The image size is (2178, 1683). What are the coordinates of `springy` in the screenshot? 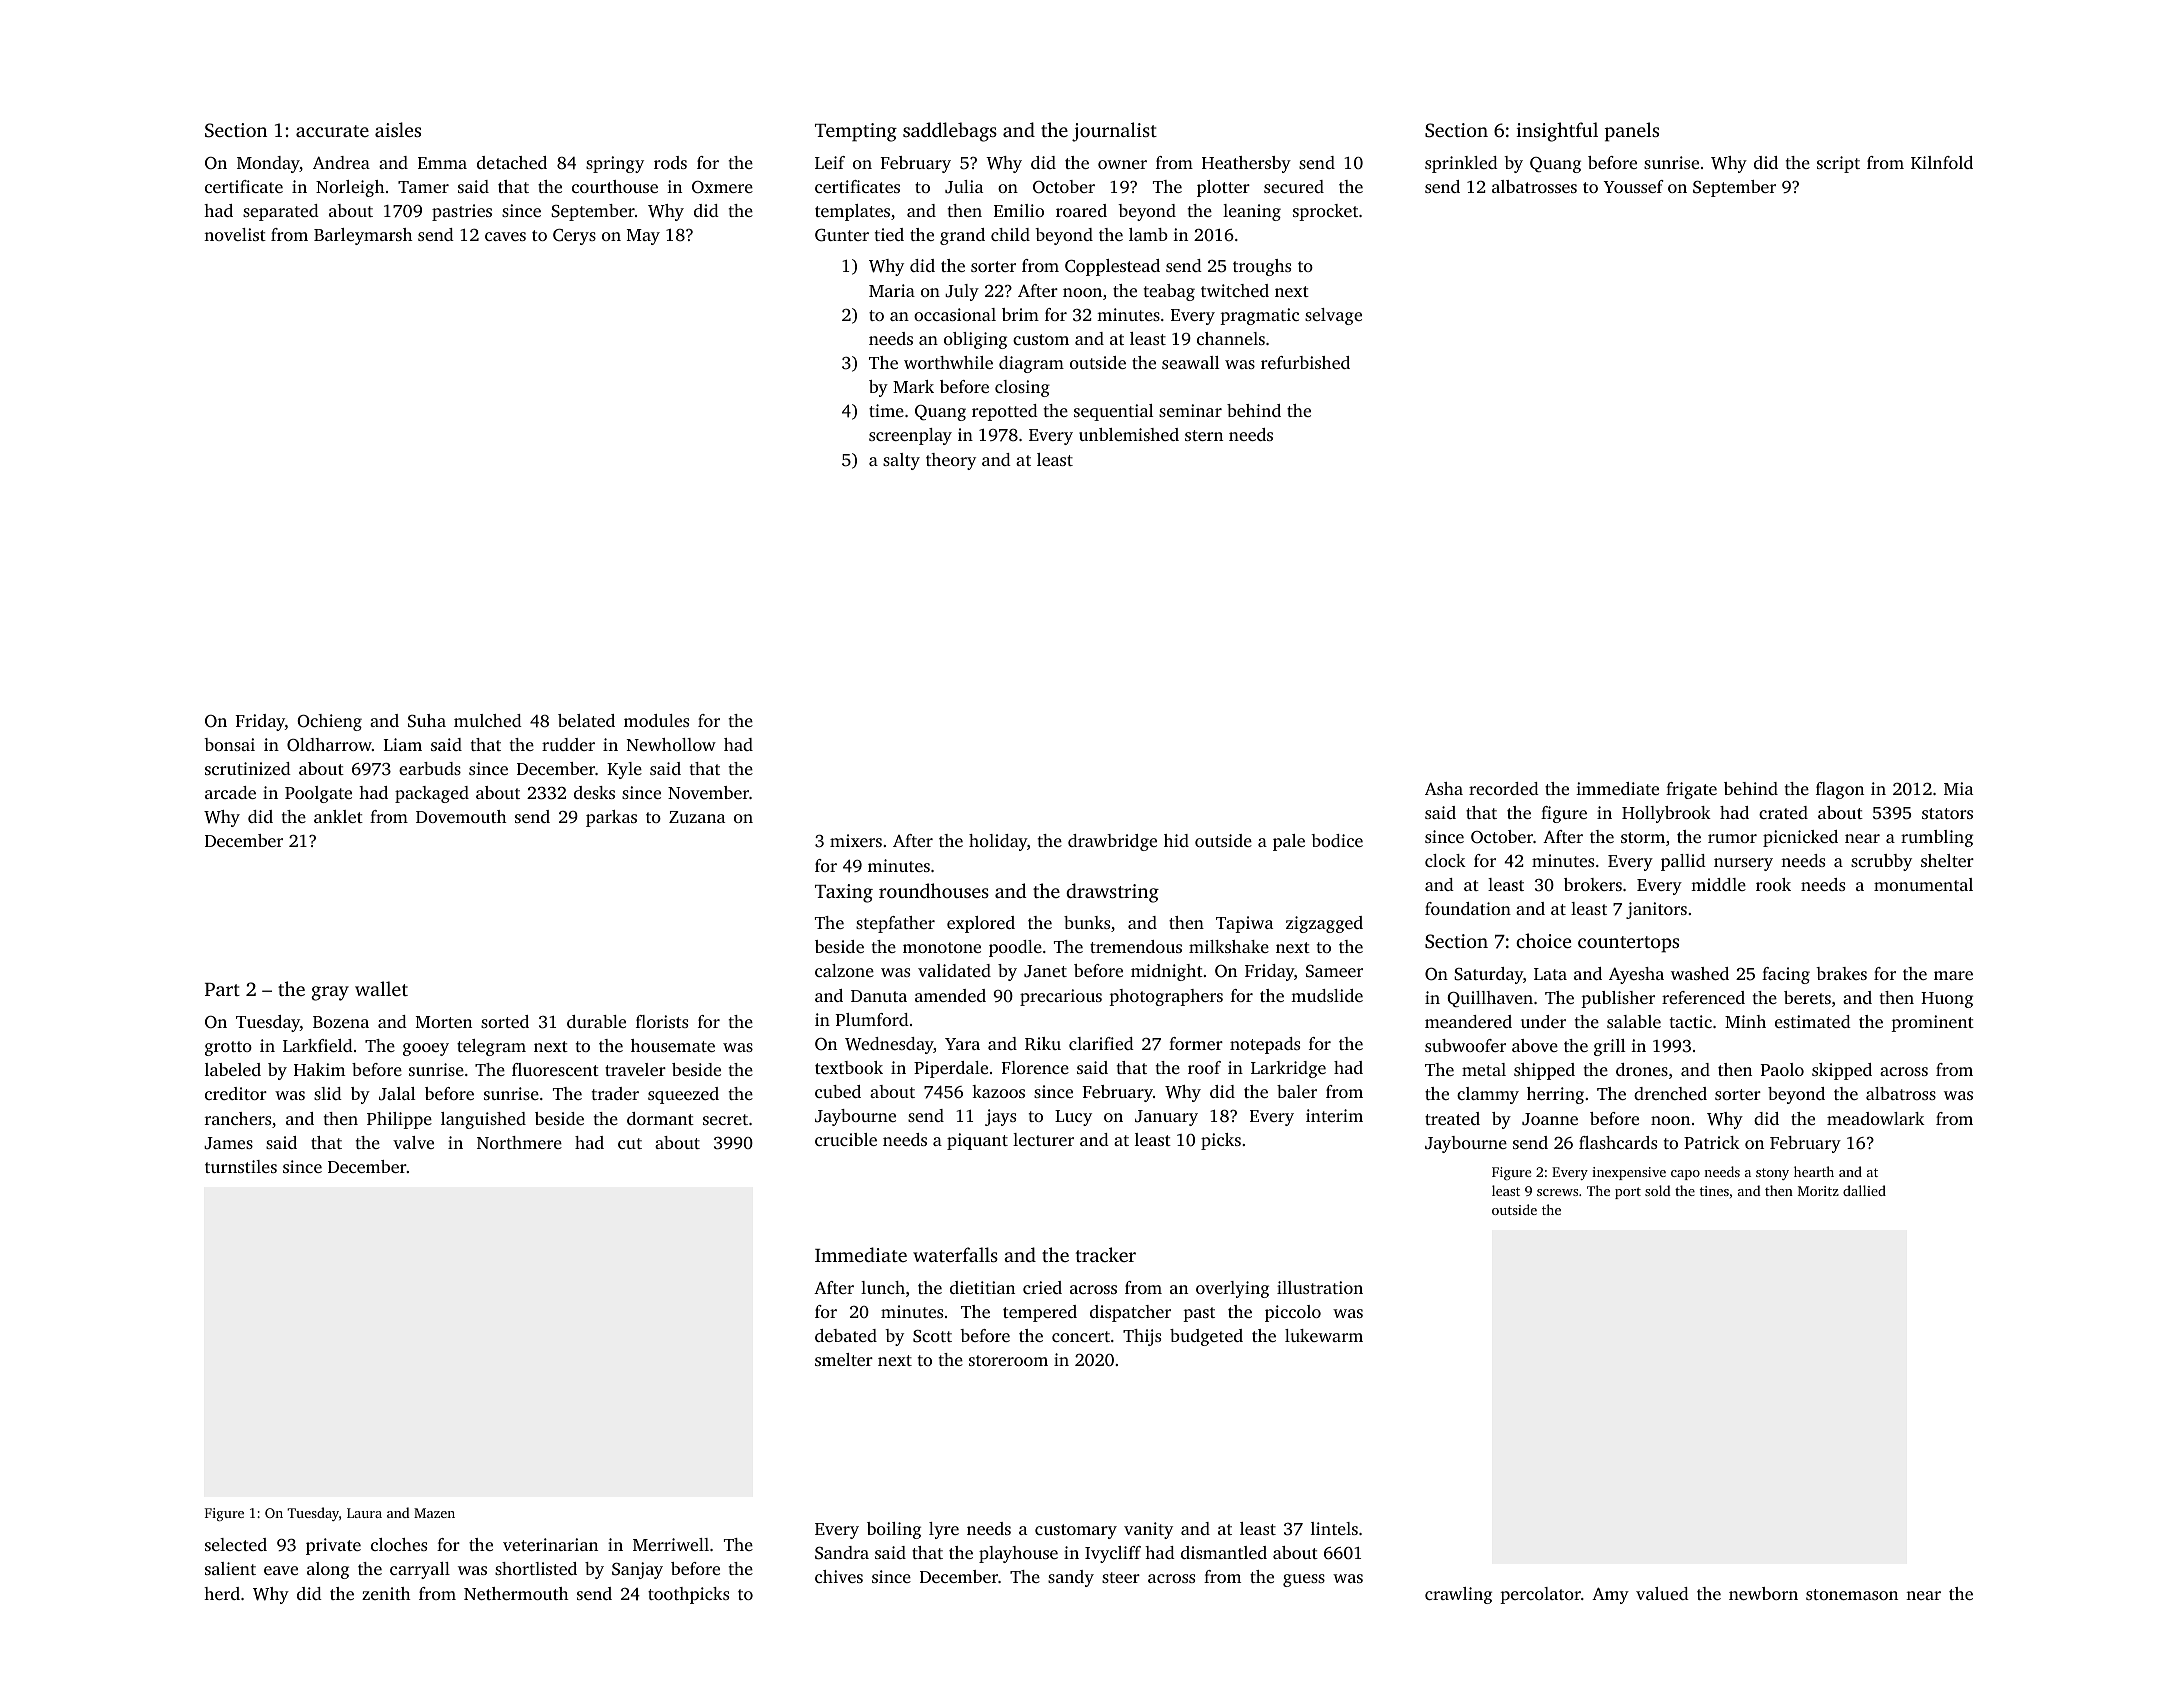 It's located at (615, 164).
